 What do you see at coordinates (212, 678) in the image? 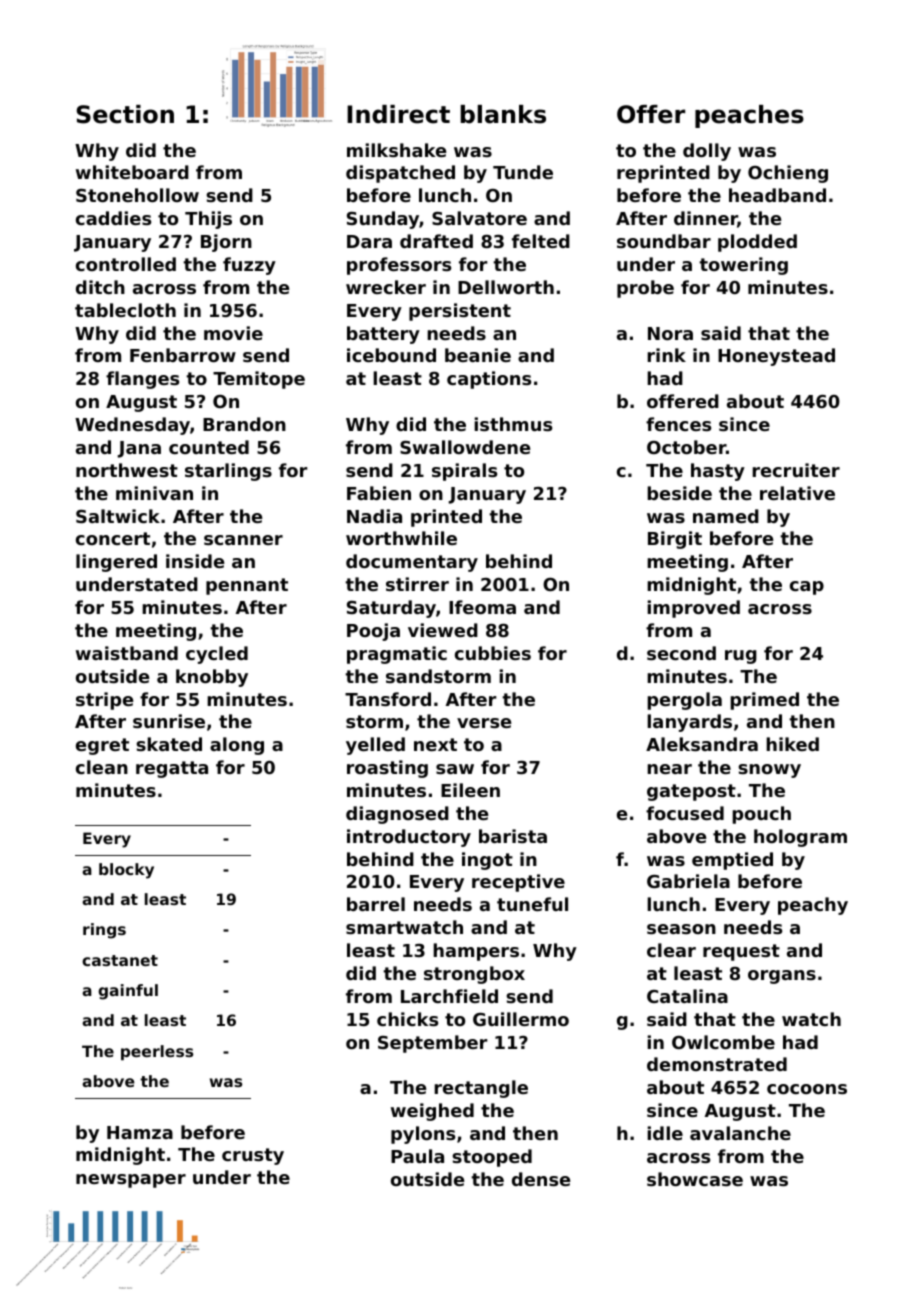
I see `knobby` at bounding box center [212, 678].
